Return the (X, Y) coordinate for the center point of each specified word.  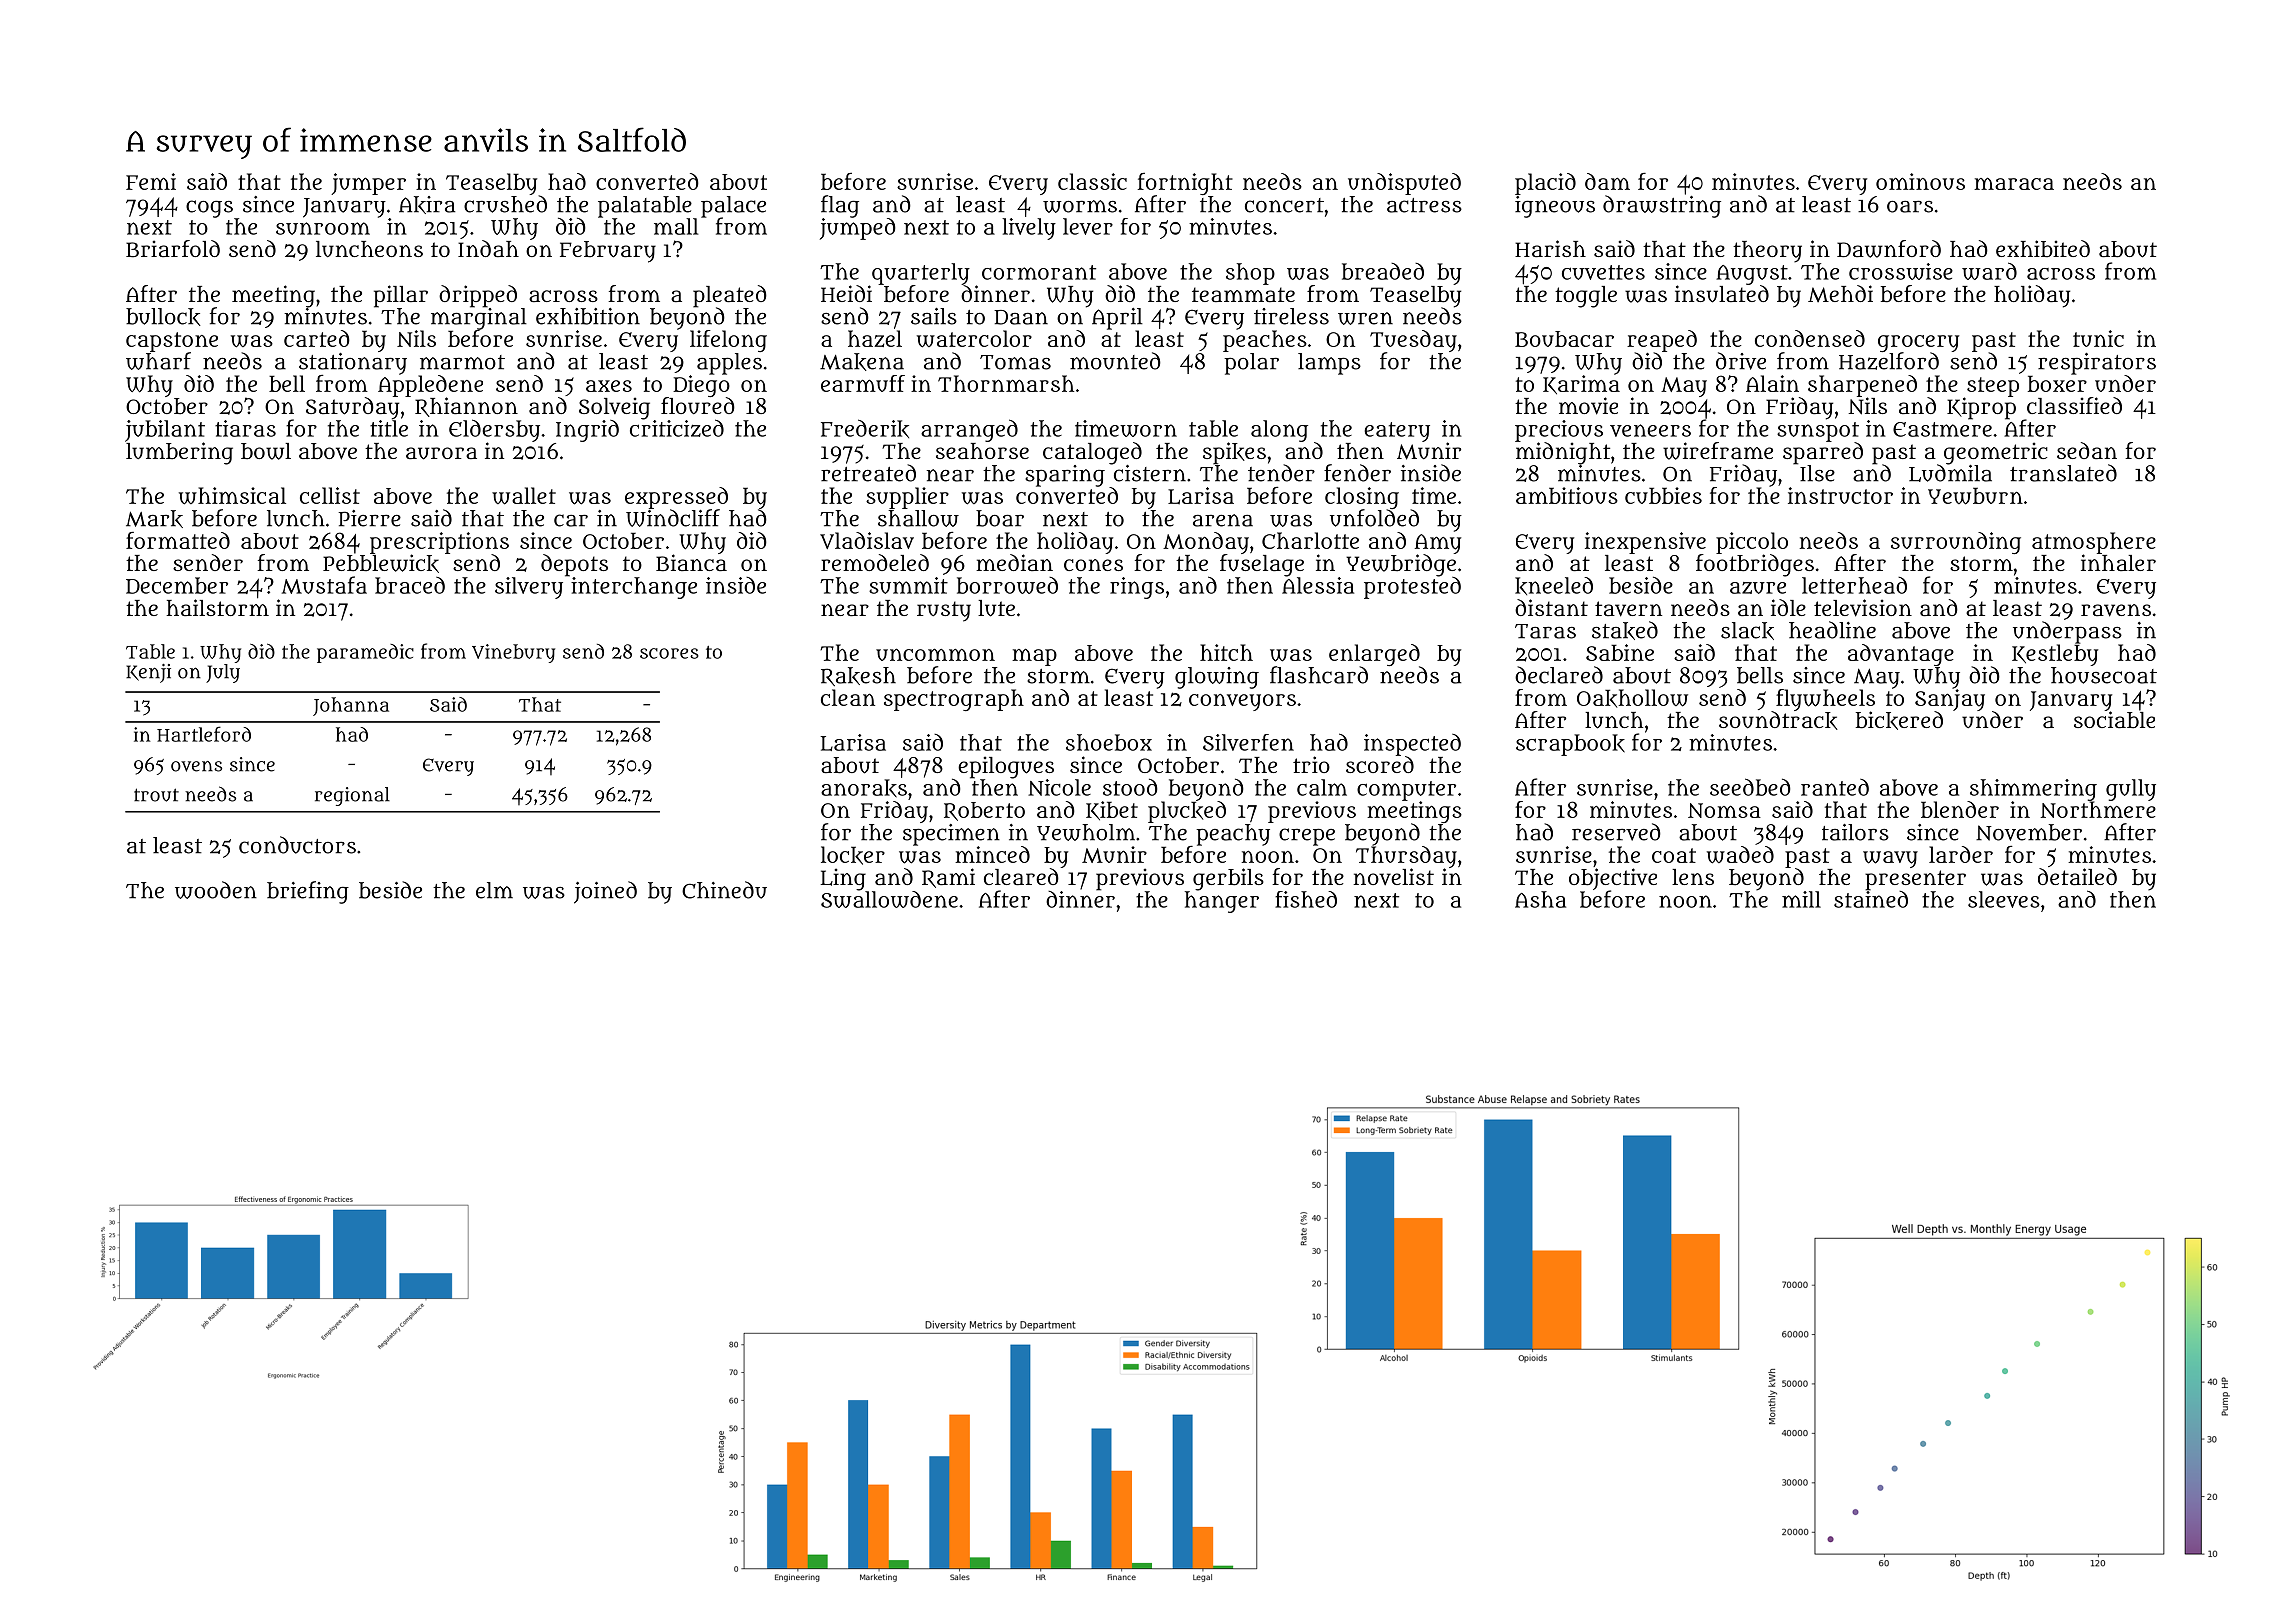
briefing (308, 892)
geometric (1996, 453)
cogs (209, 209)
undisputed (1404, 184)
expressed (676, 498)
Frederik (865, 428)
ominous (1920, 181)
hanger (1222, 902)
